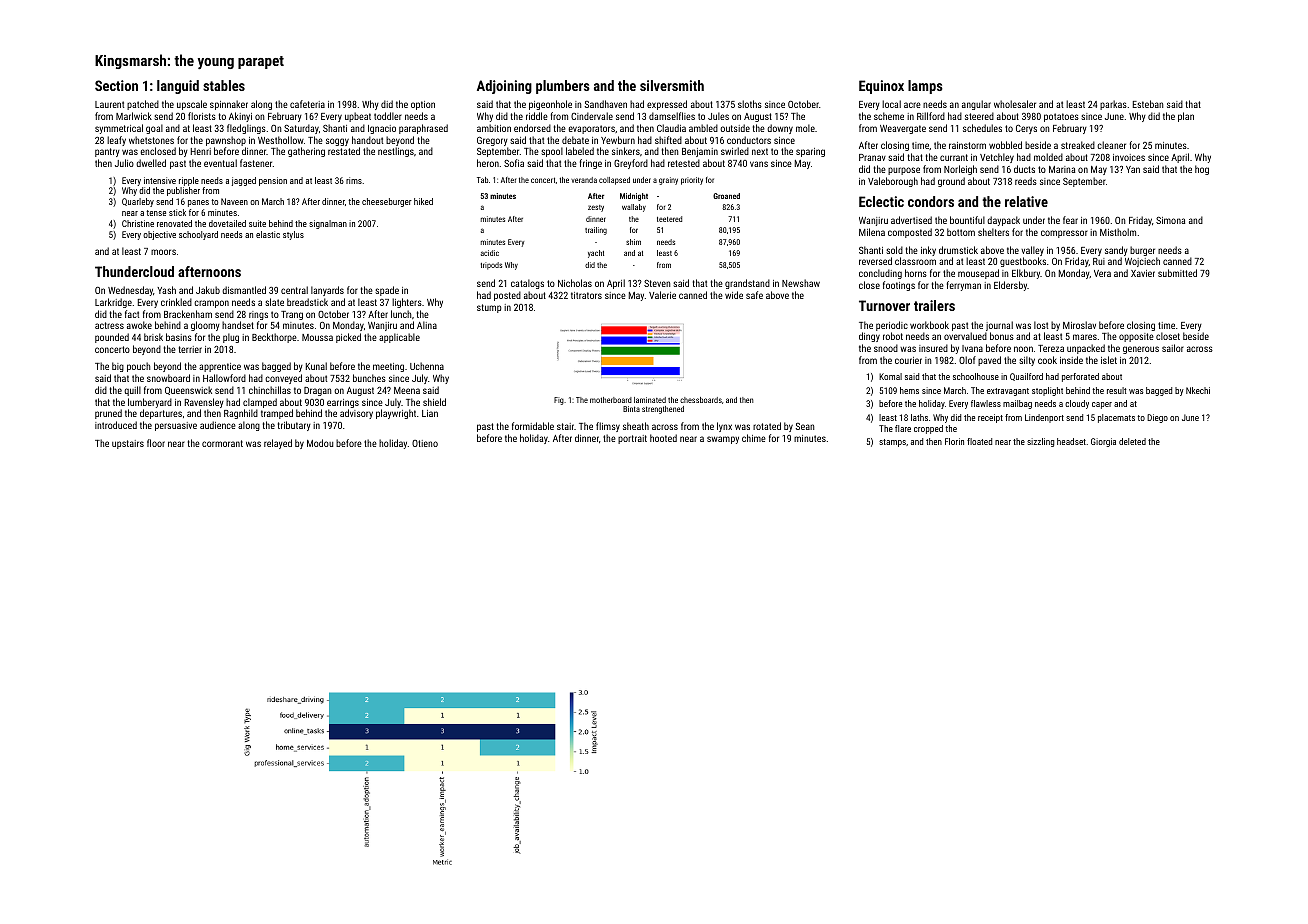  I want to click on silversmith, so click(672, 85).
